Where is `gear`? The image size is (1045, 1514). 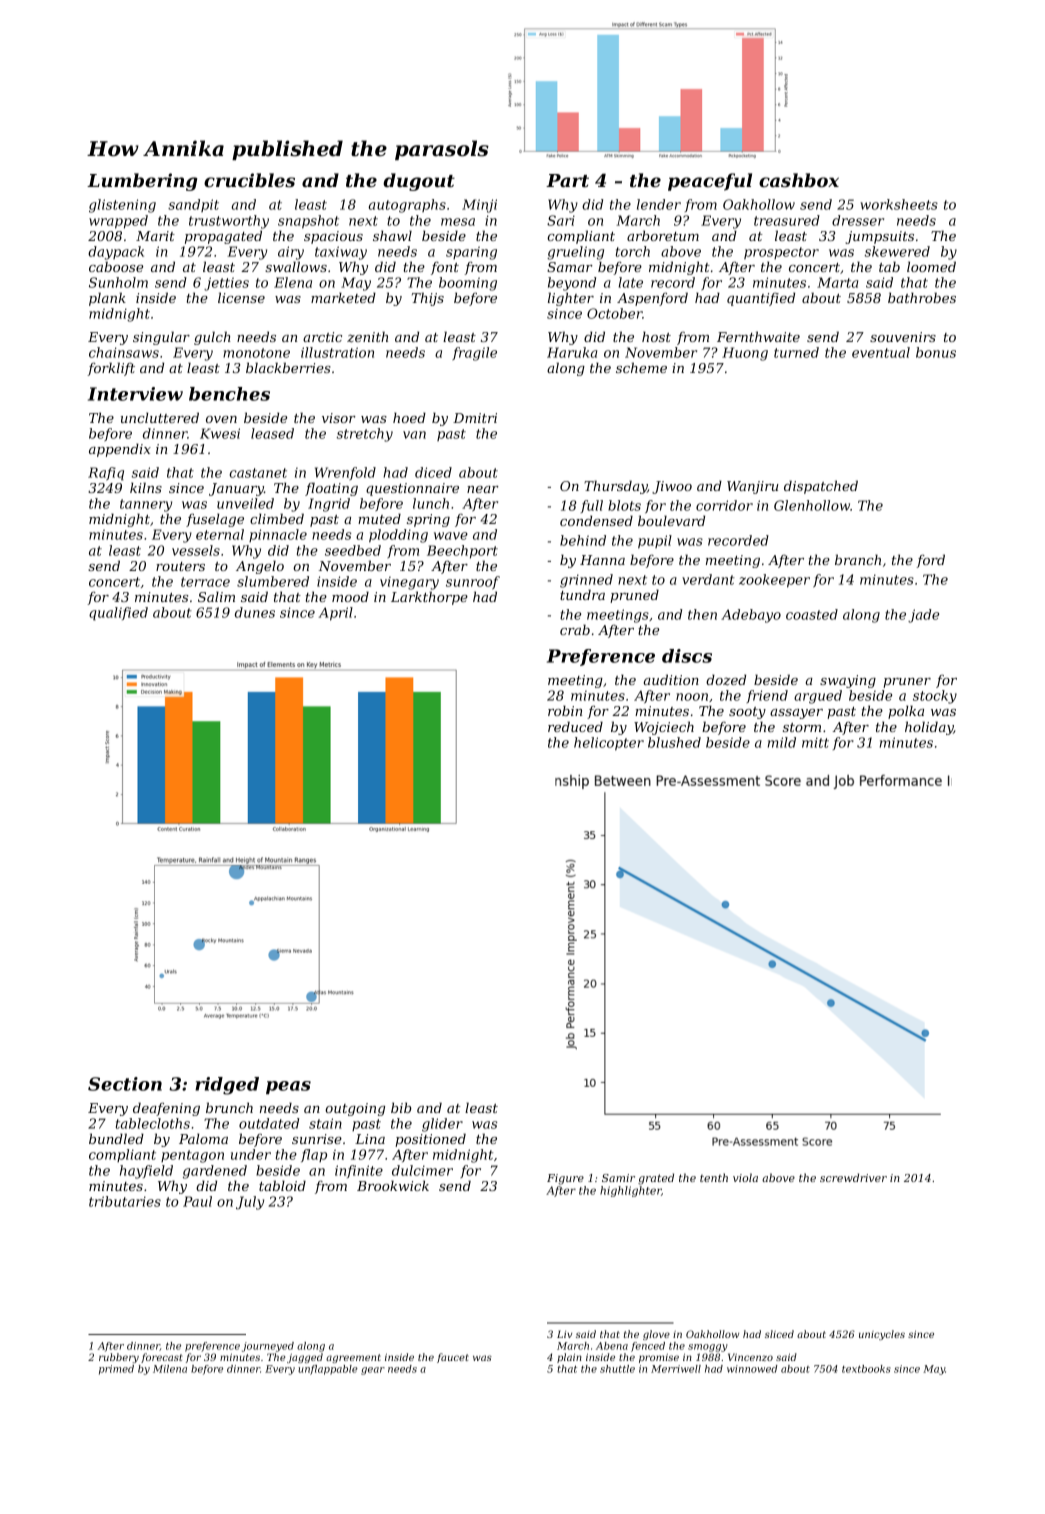
gear is located at coordinates (373, 1371).
